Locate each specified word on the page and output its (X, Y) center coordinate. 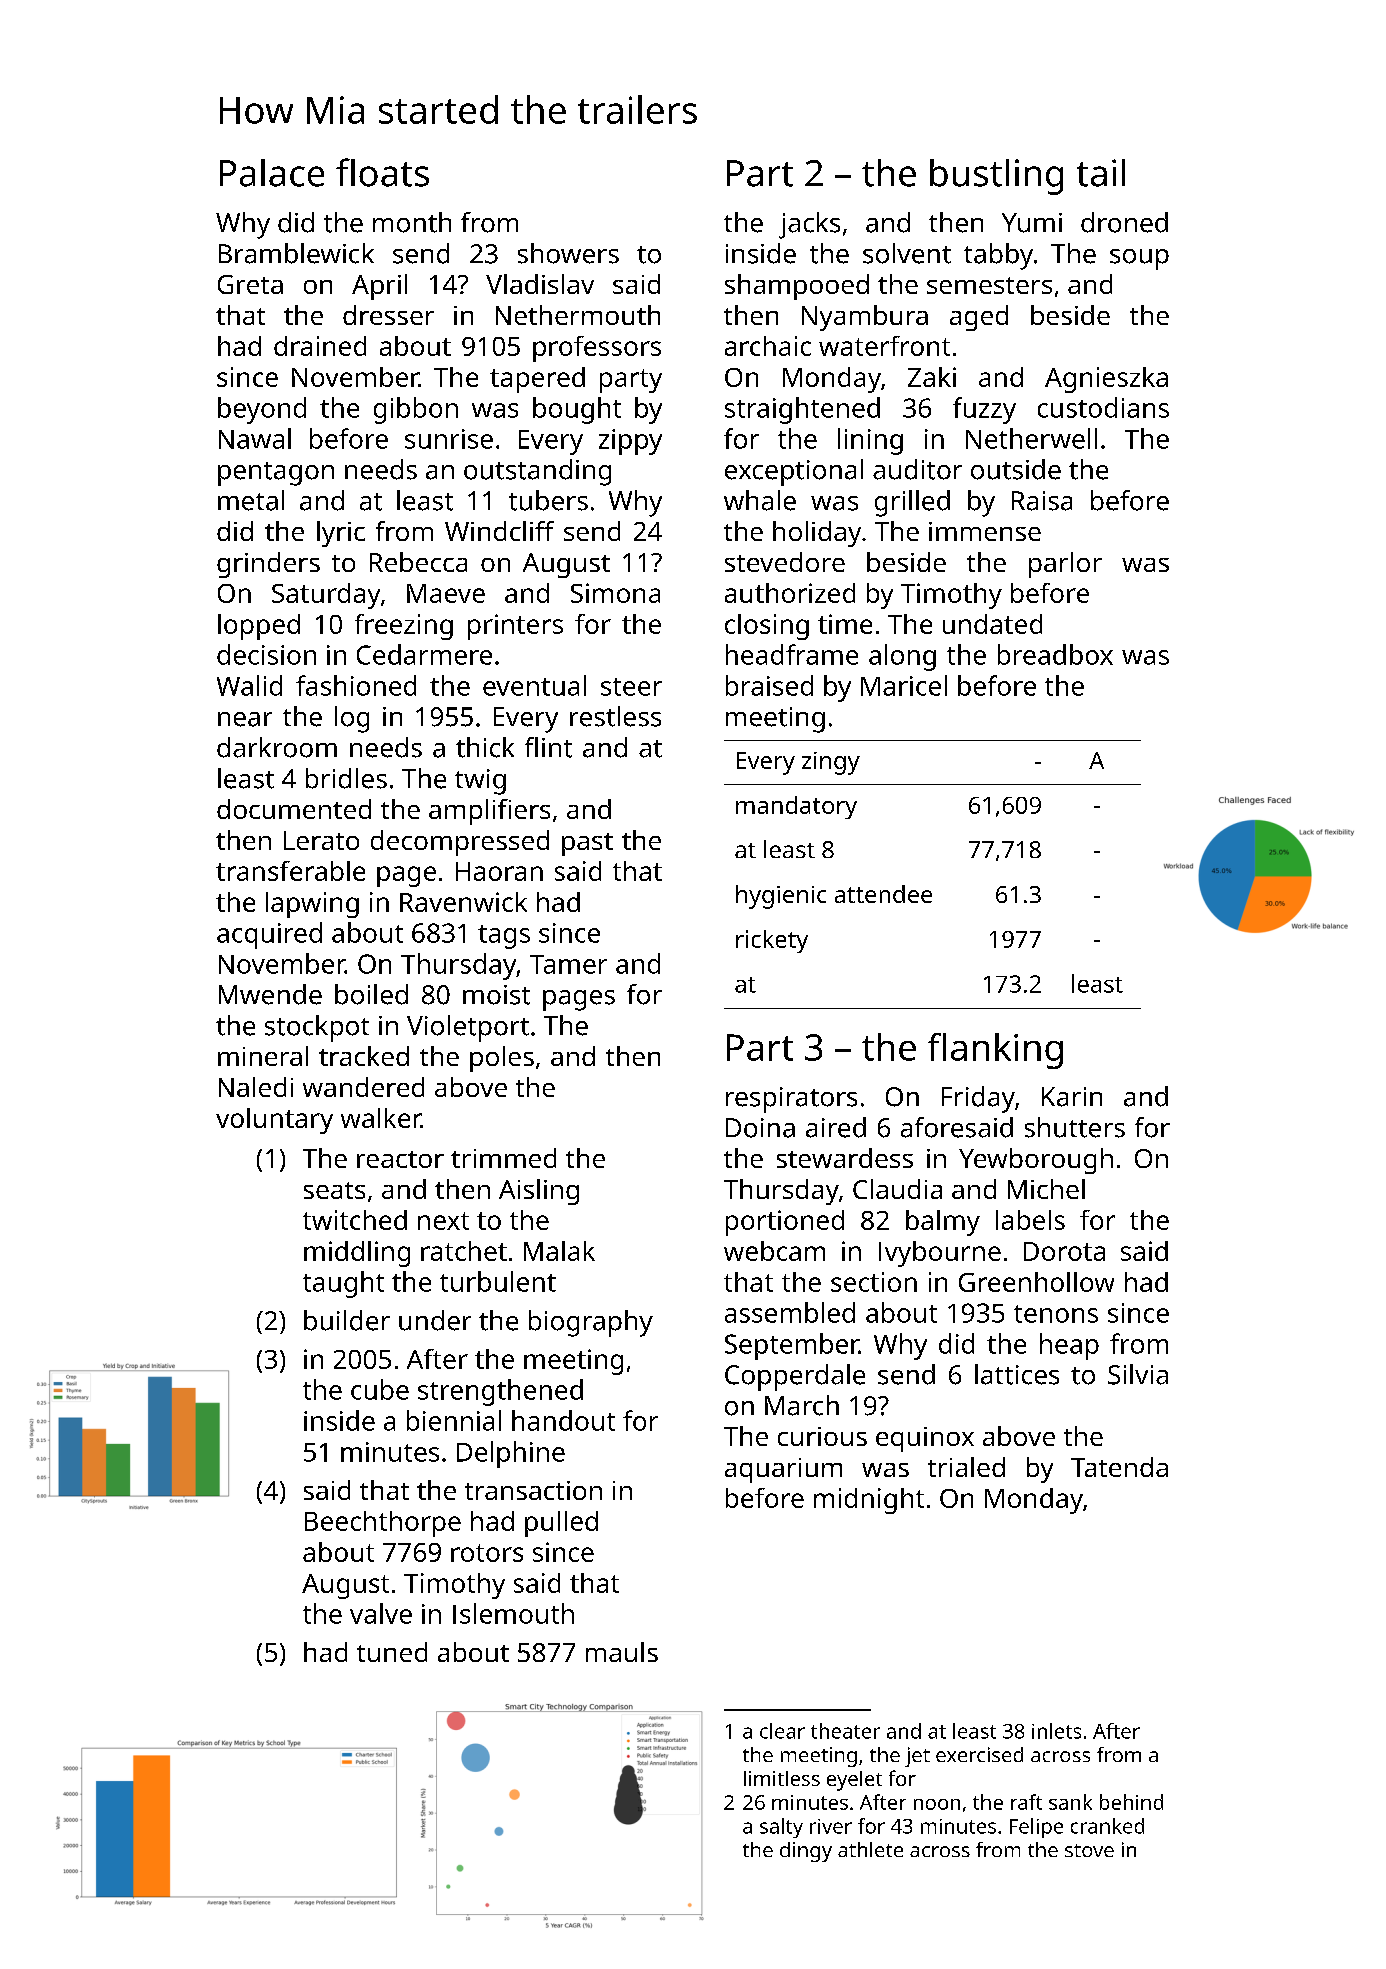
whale (760, 500)
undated (992, 624)
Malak (559, 1251)
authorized (790, 593)
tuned (392, 1652)
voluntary (274, 1121)
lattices (1017, 1374)
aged (979, 318)
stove (1089, 1850)
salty (781, 1828)
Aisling (539, 1192)
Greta (250, 284)
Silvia (1138, 1374)
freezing (404, 627)
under (435, 1320)
